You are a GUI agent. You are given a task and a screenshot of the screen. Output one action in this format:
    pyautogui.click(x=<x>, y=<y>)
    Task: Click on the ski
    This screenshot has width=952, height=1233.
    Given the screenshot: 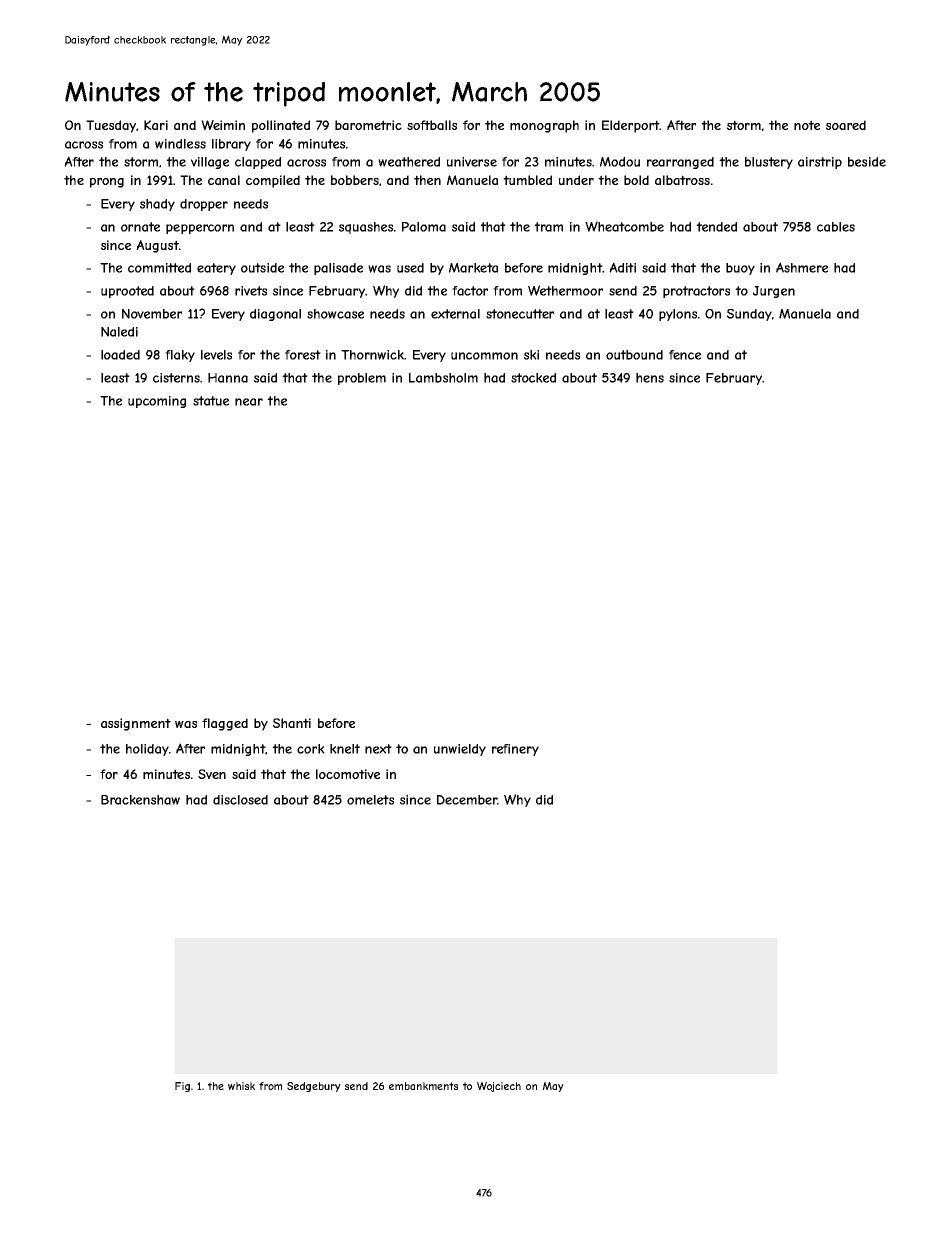 What is the action you would take?
    pyautogui.click(x=531, y=355)
